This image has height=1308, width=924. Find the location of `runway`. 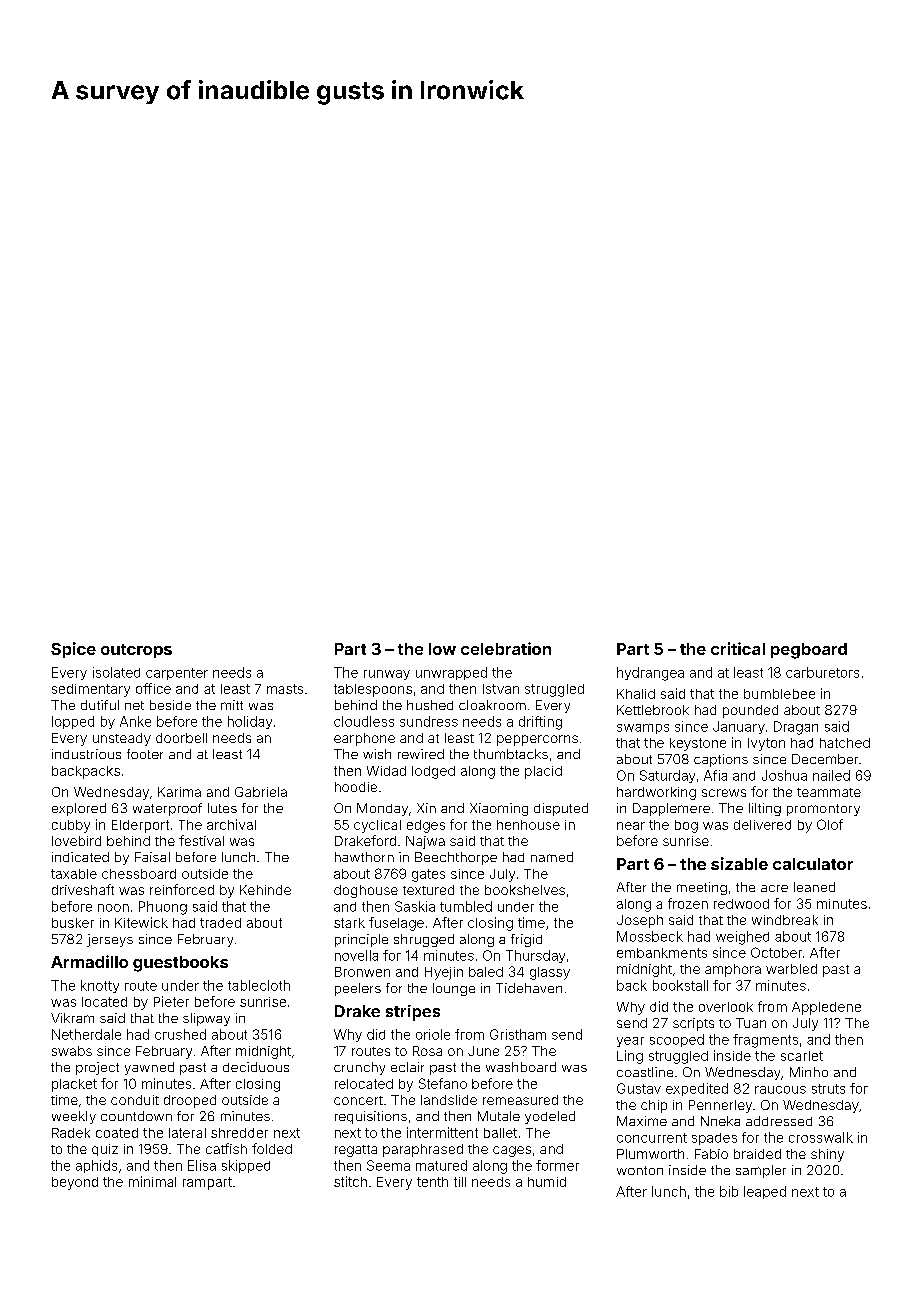

runway is located at coordinates (387, 675).
